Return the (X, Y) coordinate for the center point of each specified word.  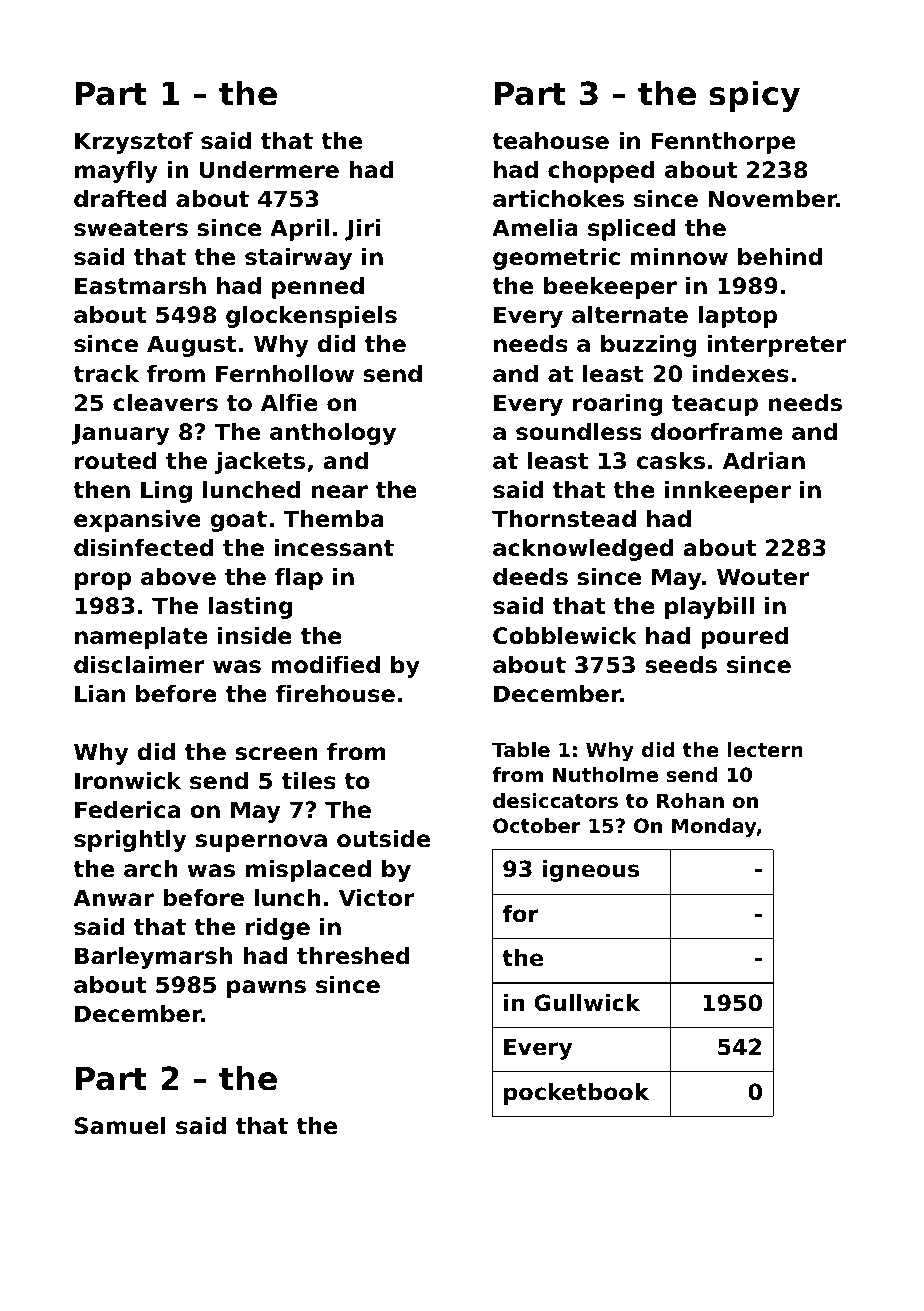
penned (318, 288)
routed (116, 461)
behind (780, 257)
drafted (120, 199)
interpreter (777, 346)
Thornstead (564, 519)
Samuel (120, 1126)
